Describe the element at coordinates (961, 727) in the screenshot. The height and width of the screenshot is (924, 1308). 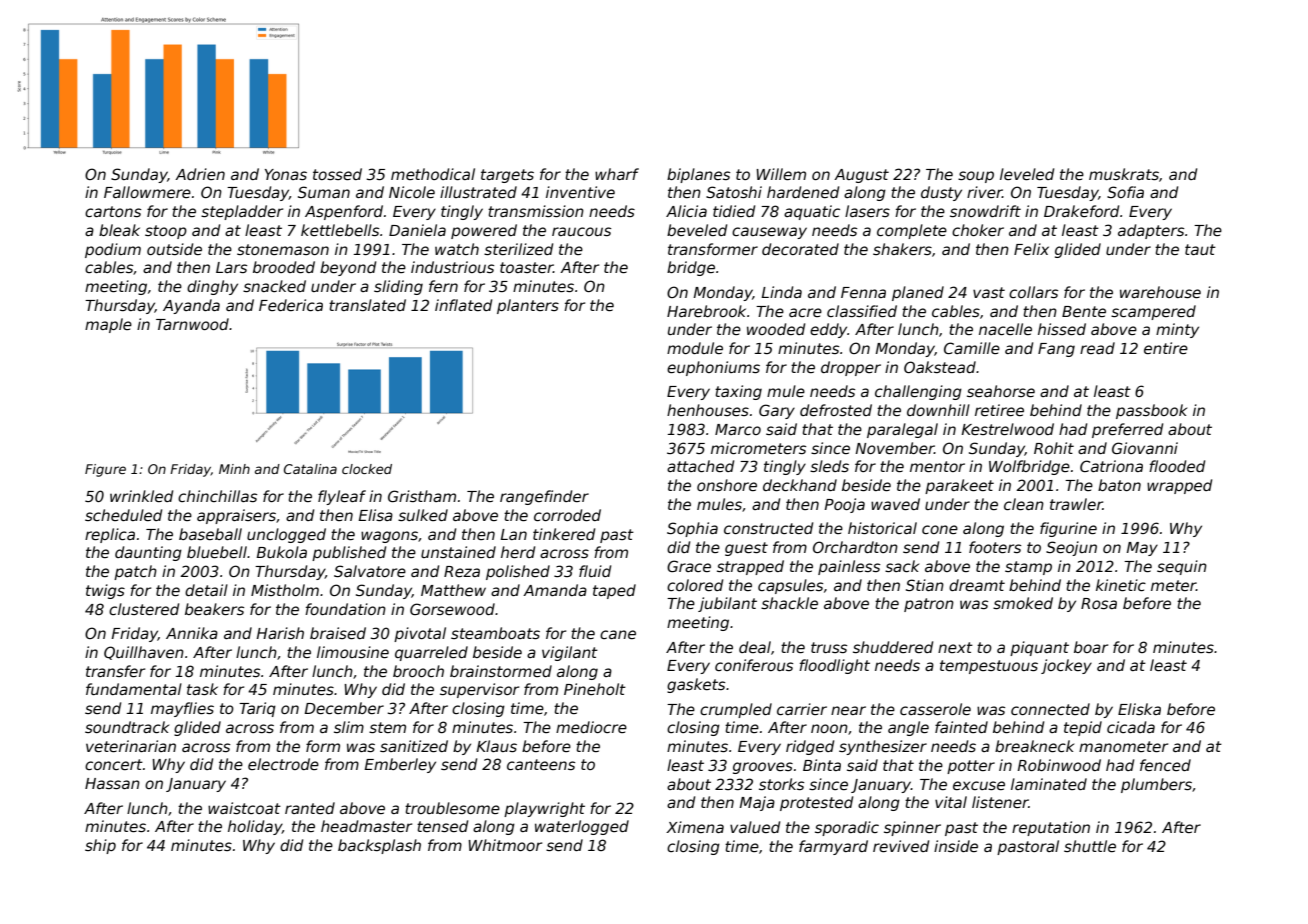
I see `fainted` at that location.
